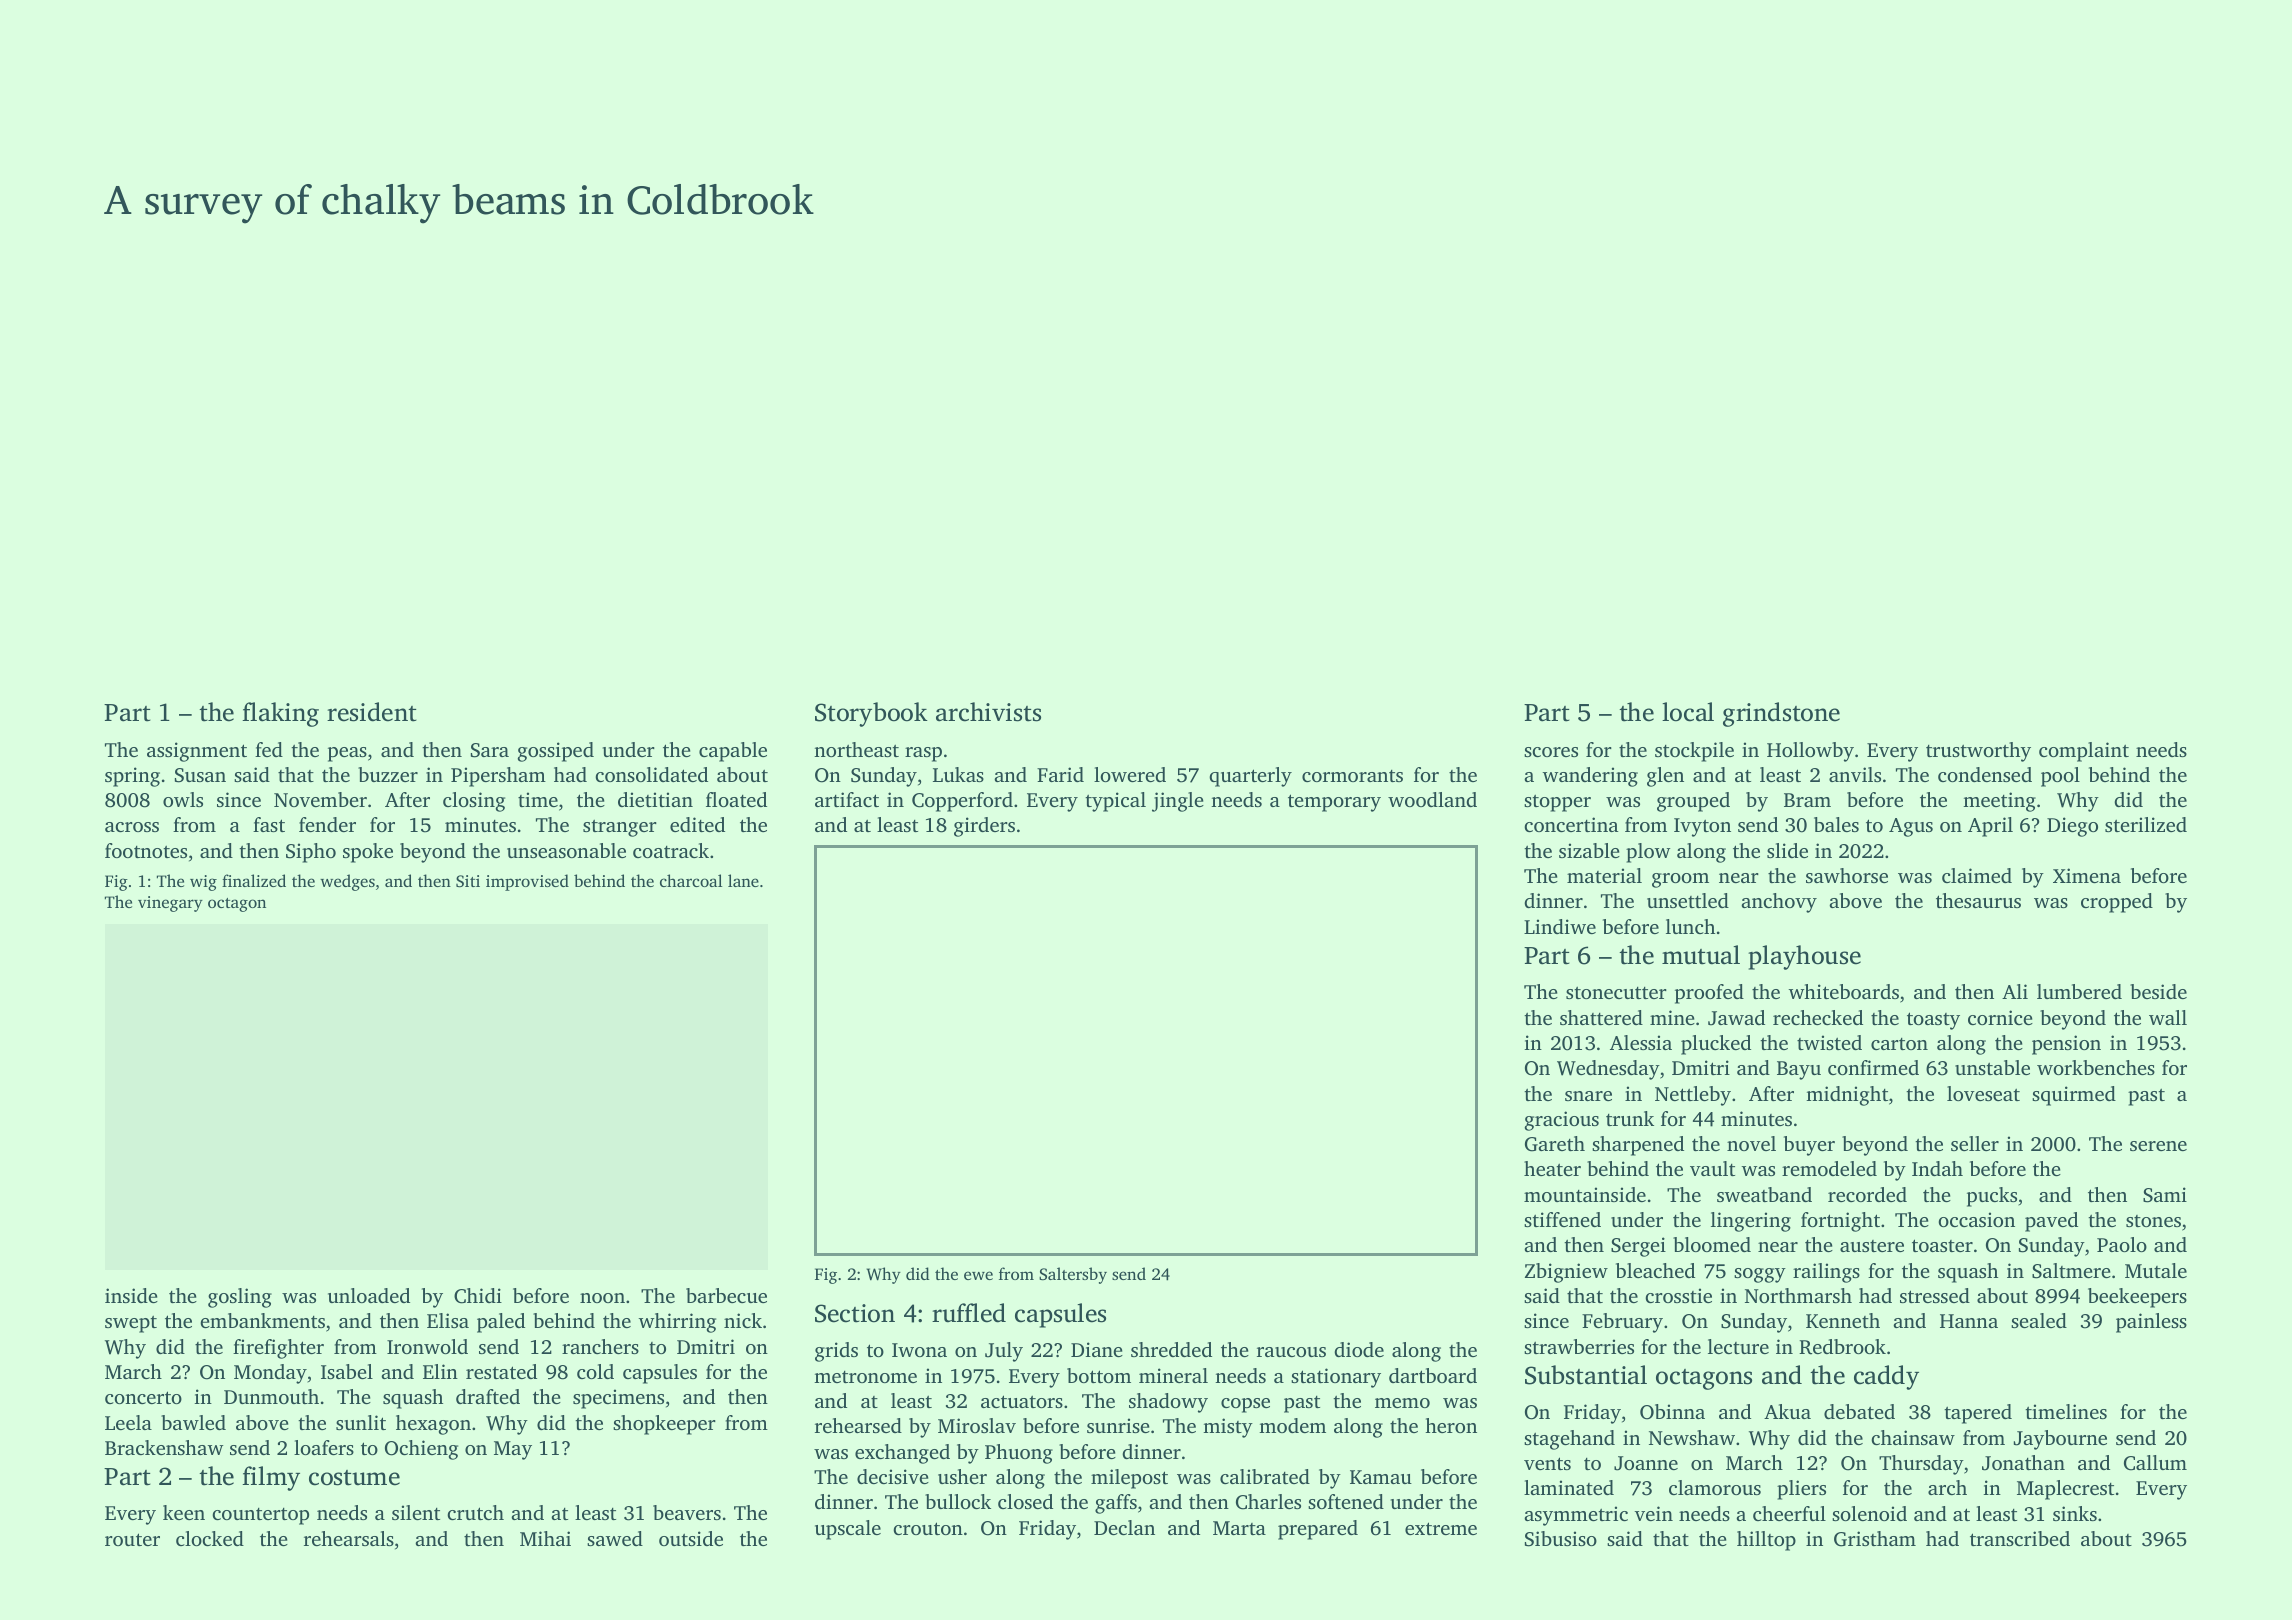 This page has height=1620, width=2292. I want to click on unloaded, so click(369, 1295).
